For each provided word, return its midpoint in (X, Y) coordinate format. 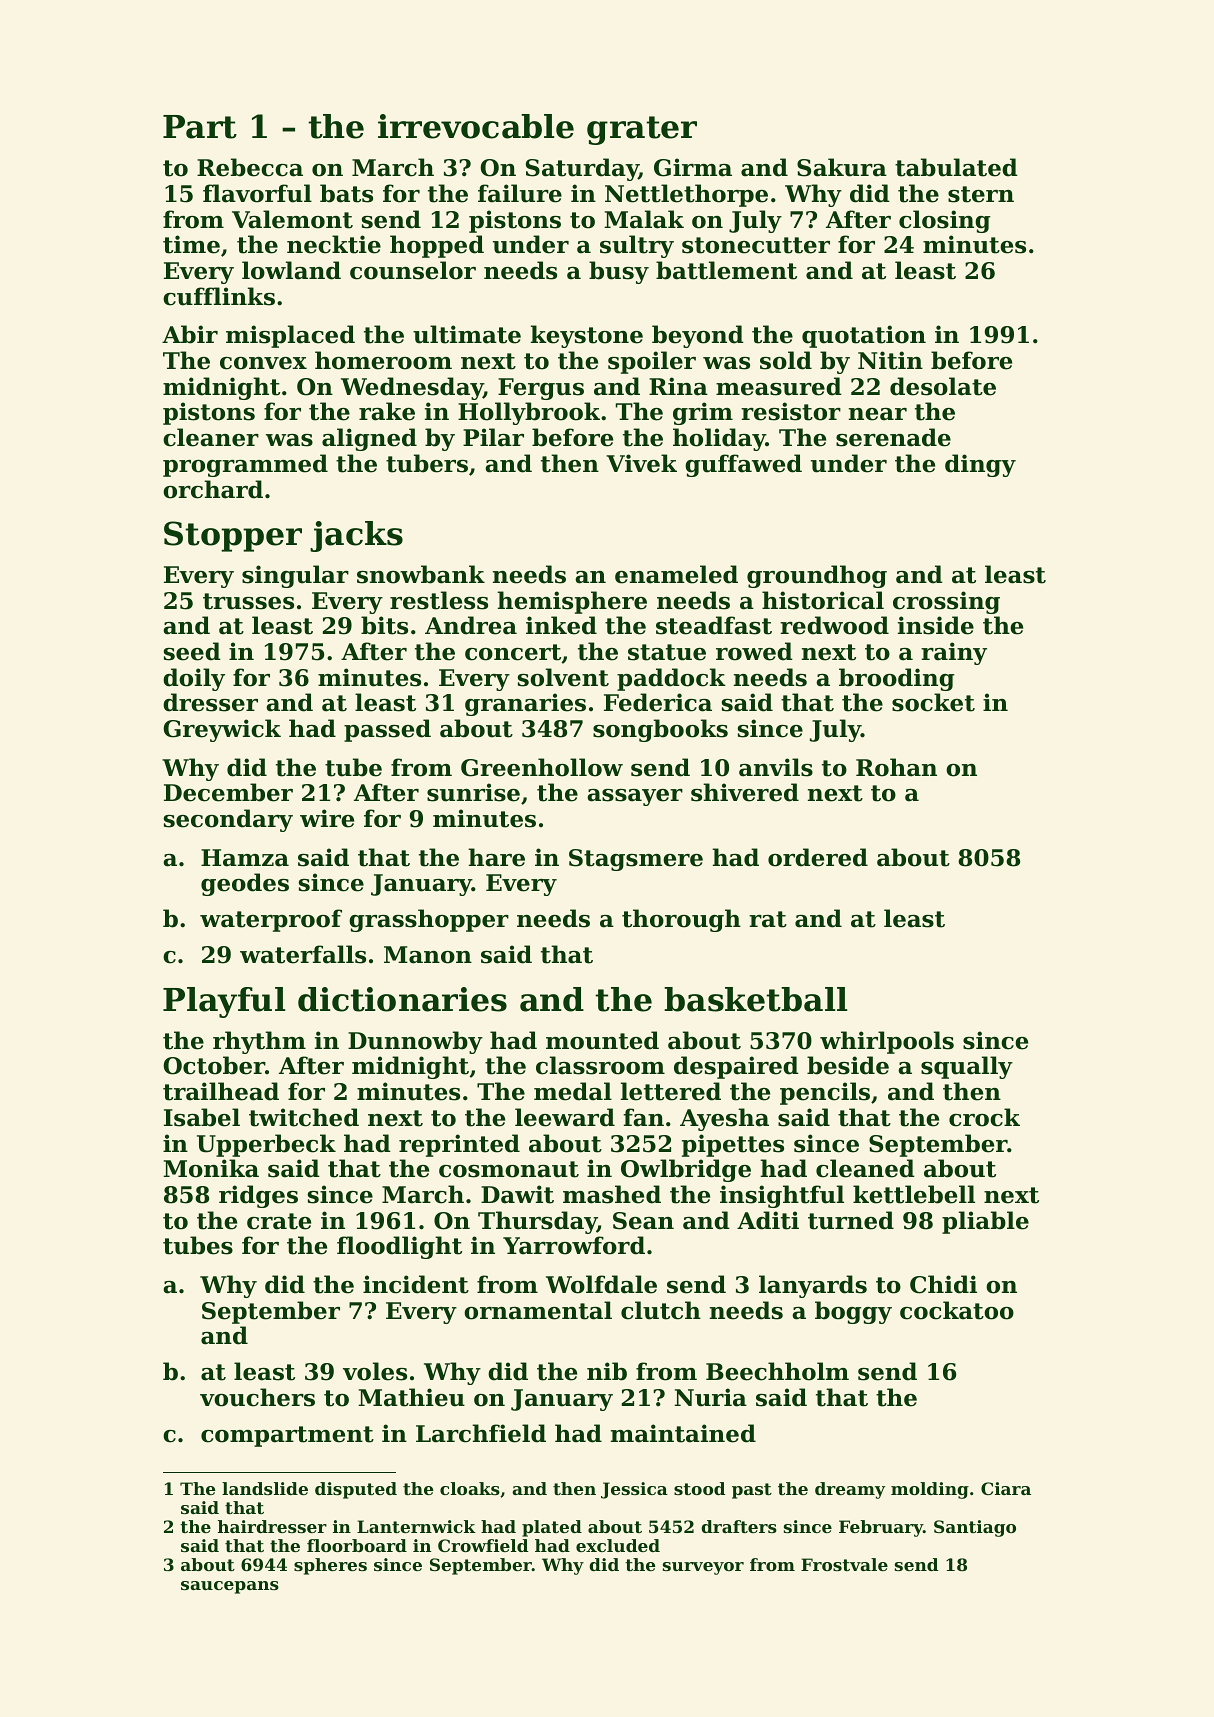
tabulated (956, 167)
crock (984, 1117)
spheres (330, 1566)
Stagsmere (636, 860)
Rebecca (250, 167)
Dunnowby (415, 1042)
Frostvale (844, 1564)
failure (520, 193)
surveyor (703, 1568)
